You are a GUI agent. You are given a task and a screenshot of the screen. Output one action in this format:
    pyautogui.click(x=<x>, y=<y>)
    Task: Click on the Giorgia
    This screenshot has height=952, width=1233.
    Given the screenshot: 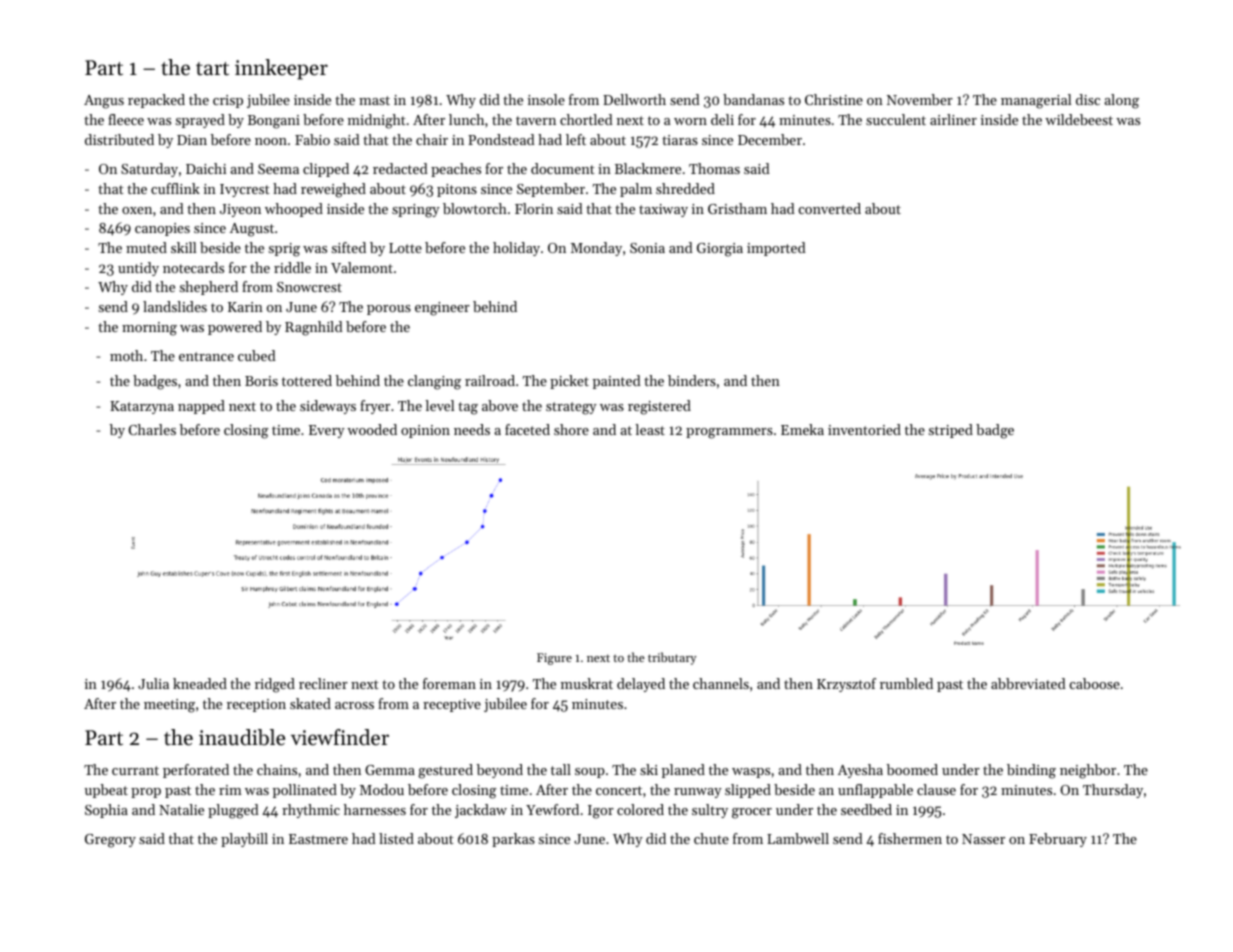 What is the action you would take?
    pyautogui.click(x=720, y=250)
